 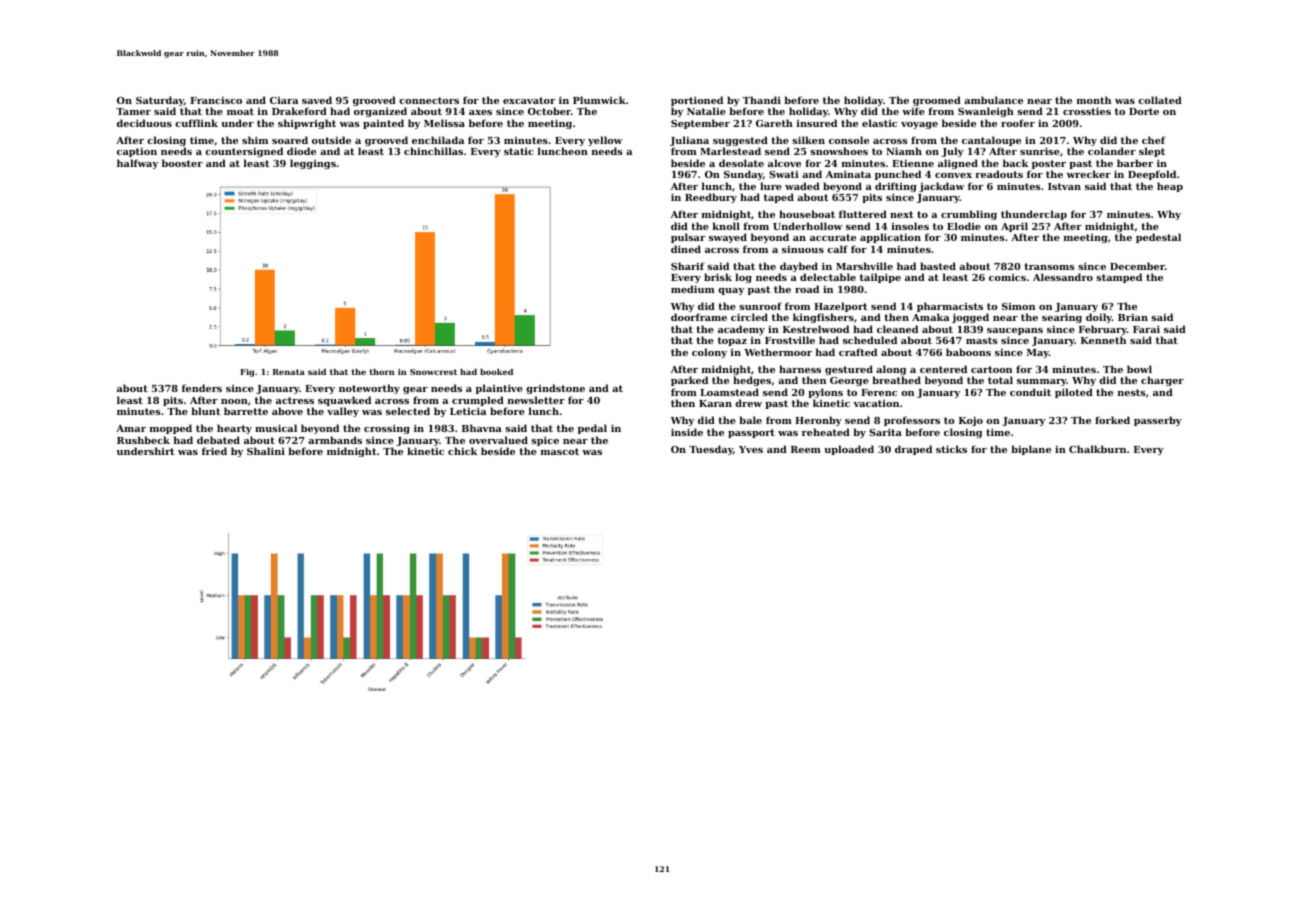 What do you see at coordinates (943, 369) in the screenshot?
I see `centered` at bounding box center [943, 369].
